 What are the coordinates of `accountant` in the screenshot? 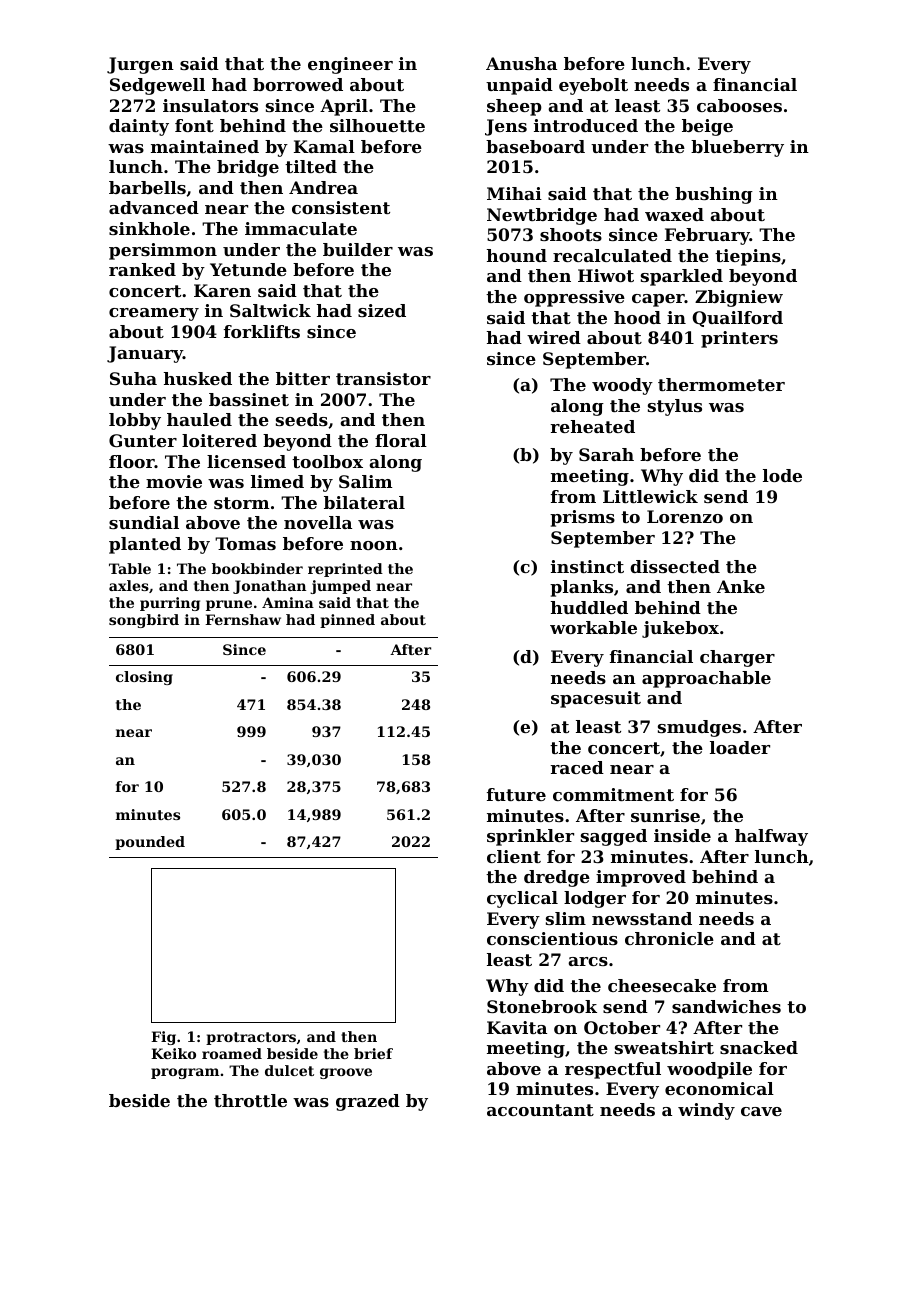 It's located at (540, 1110).
